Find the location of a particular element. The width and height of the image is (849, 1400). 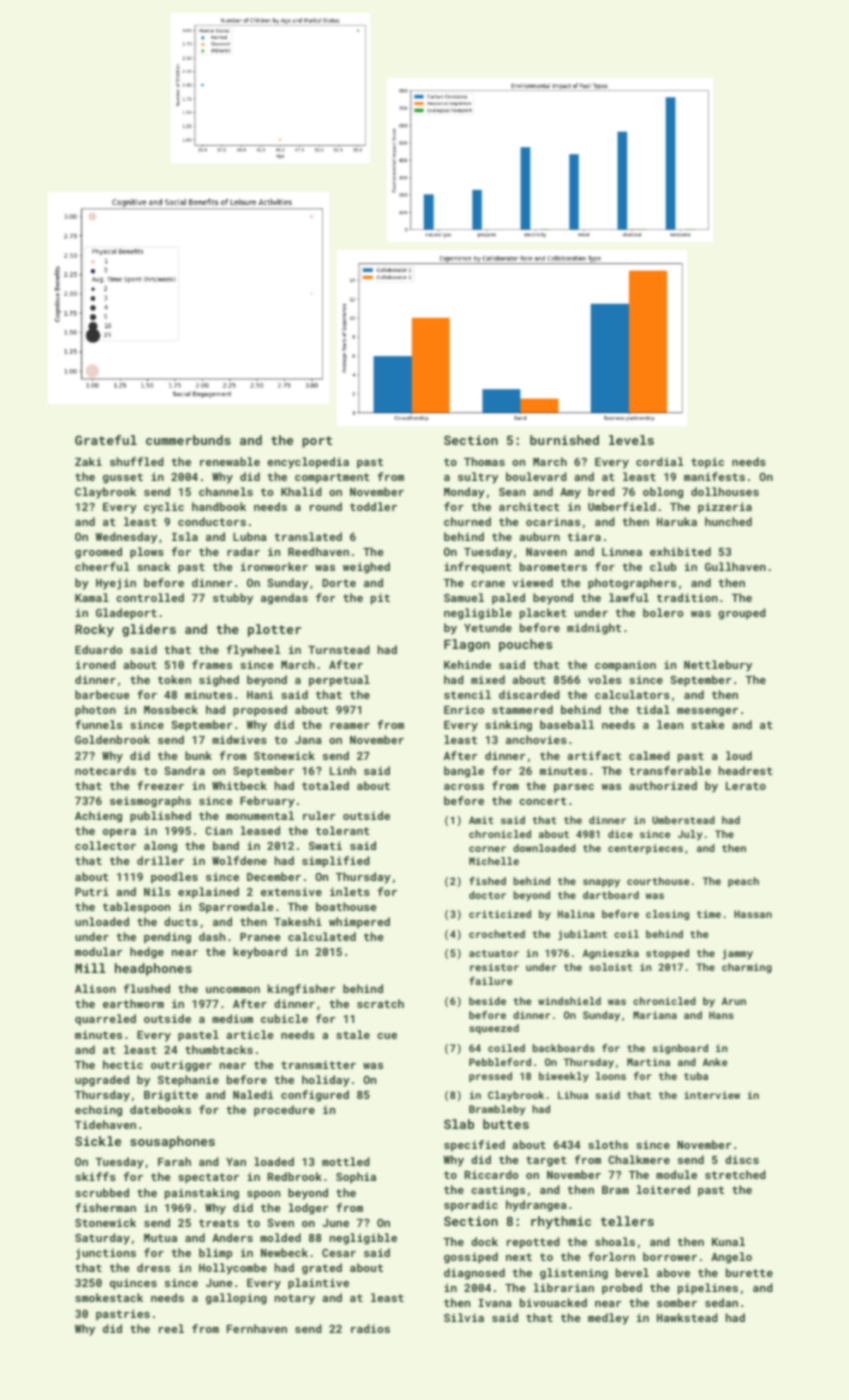

Silvia is located at coordinates (464, 1317).
